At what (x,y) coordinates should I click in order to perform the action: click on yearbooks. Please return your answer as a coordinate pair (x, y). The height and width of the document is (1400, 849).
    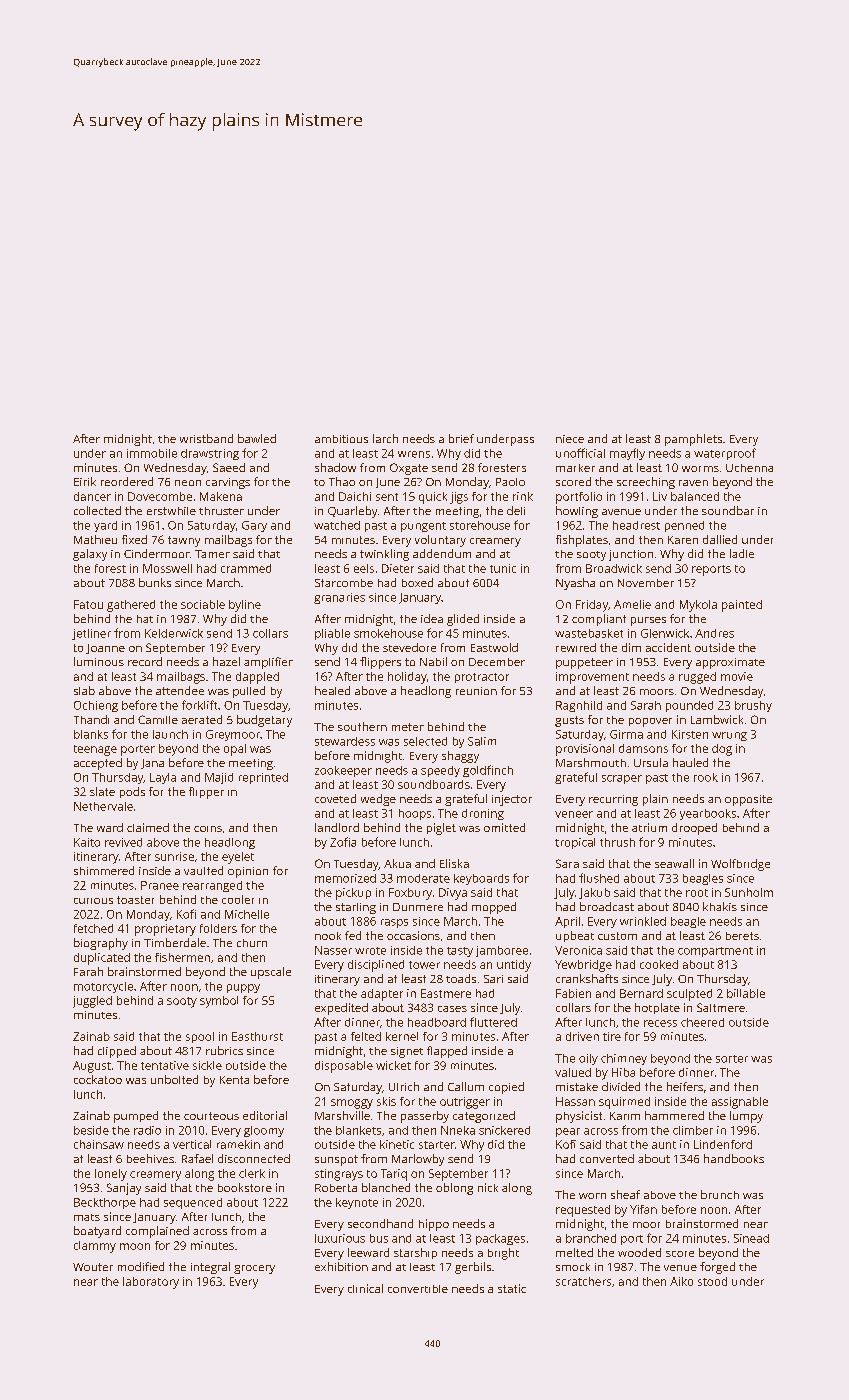
    Looking at the image, I should click on (708, 814).
